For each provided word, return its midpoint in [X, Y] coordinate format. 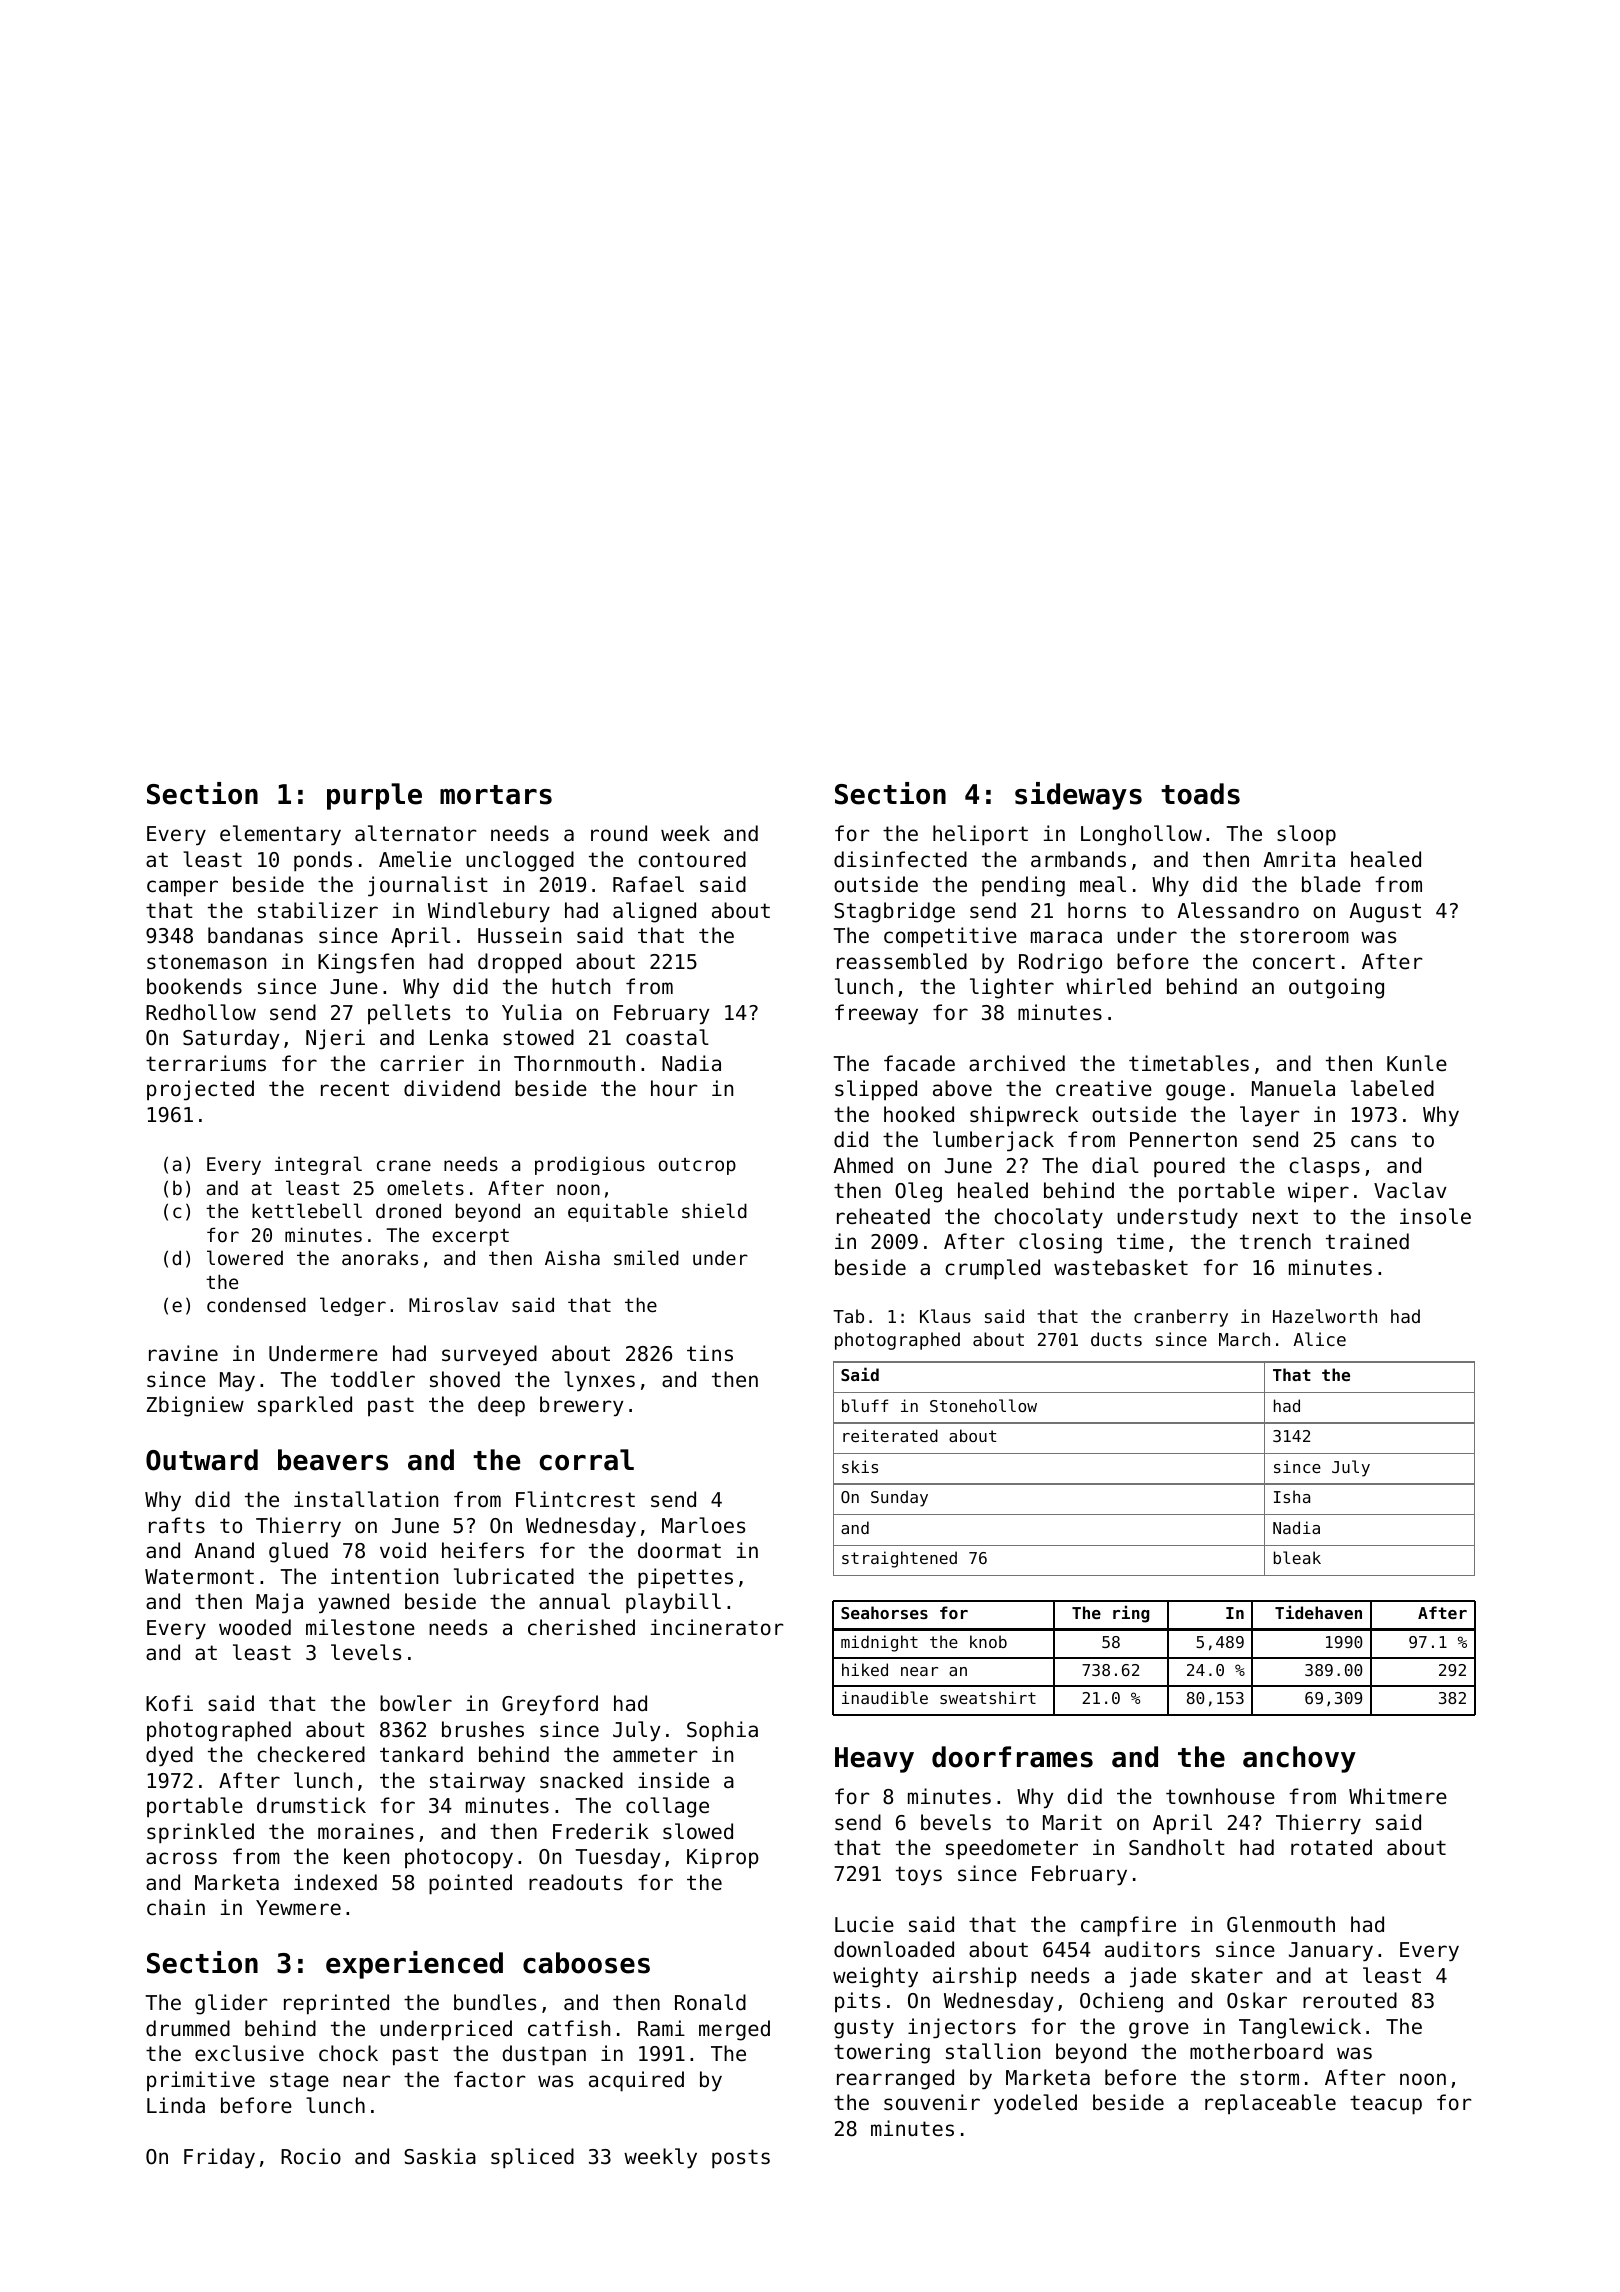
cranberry [1181, 1318]
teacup [1386, 2105]
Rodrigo [1060, 963]
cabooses [586, 1963]
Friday [219, 2158]
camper [182, 888]
